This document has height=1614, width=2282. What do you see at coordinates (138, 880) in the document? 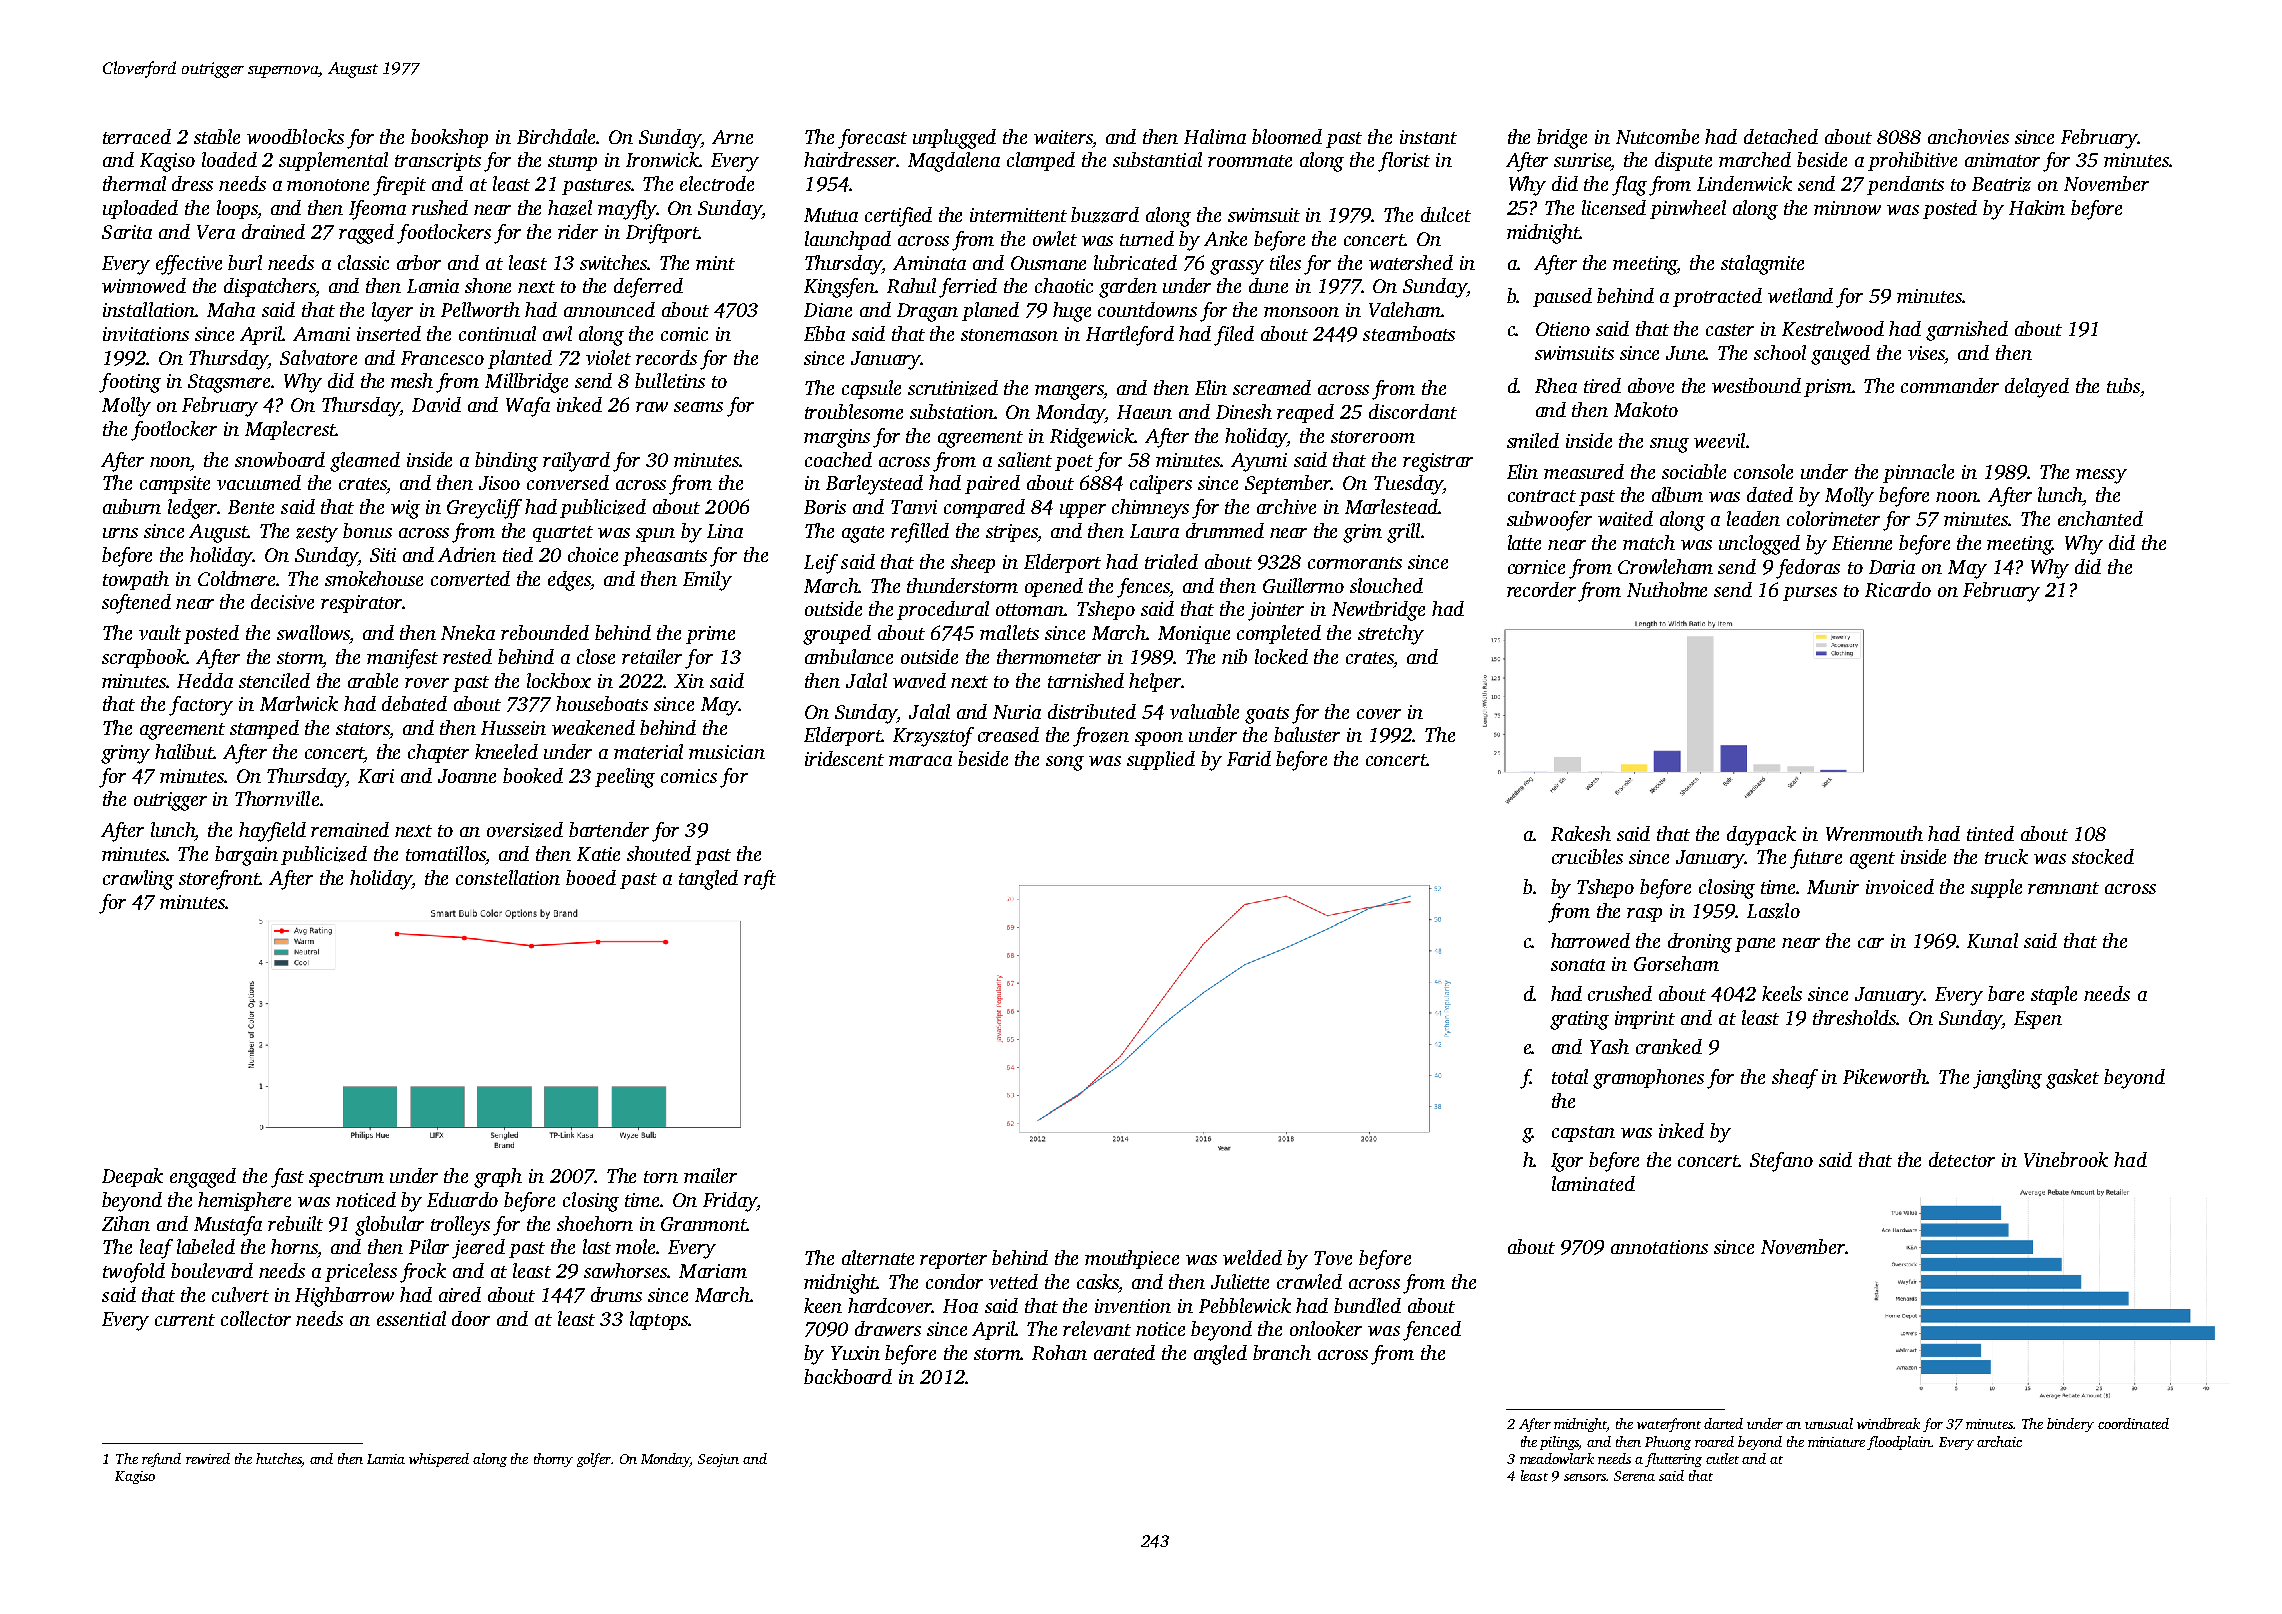
I see `crawling` at bounding box center [138, 880].
